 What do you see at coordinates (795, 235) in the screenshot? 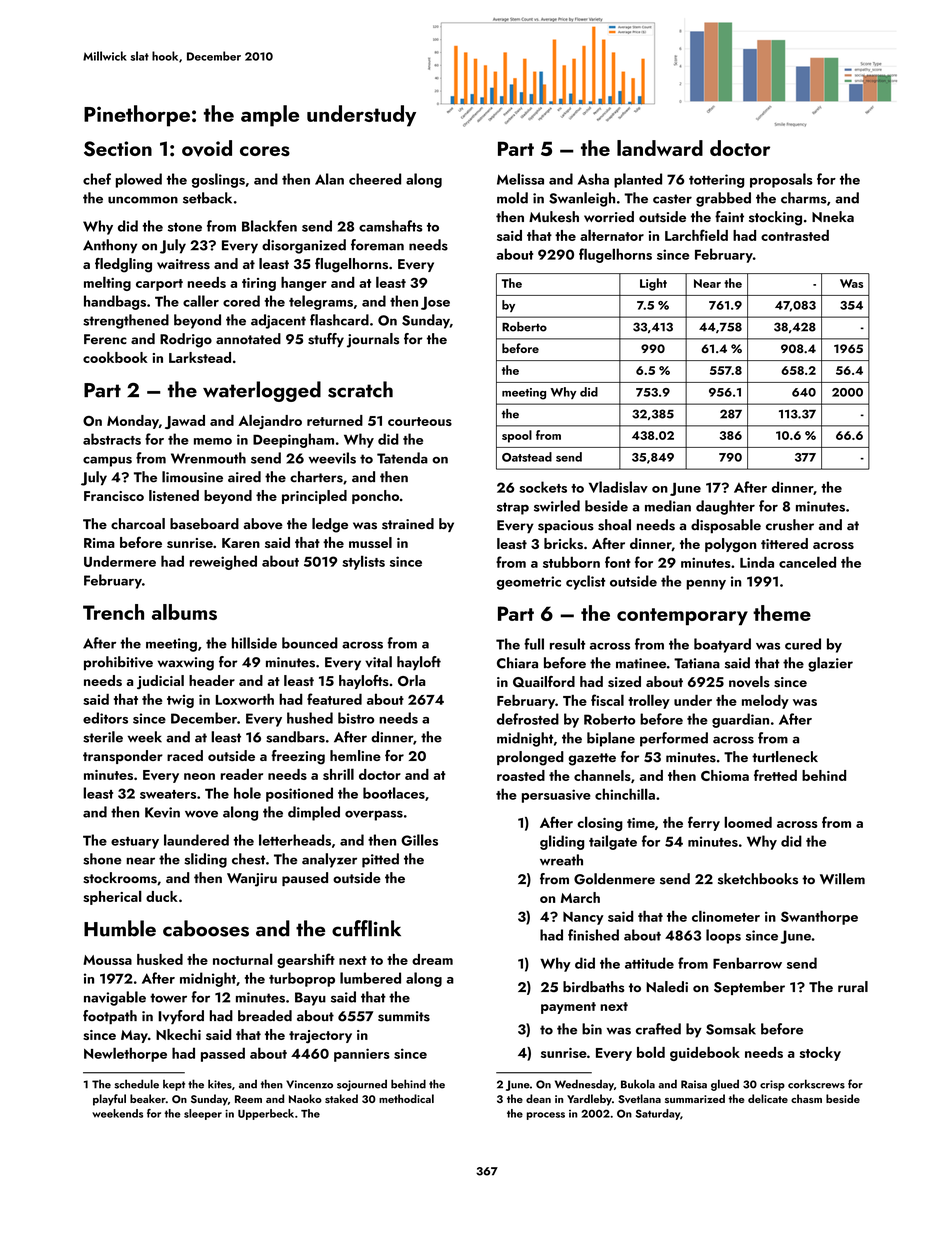
I see `contrasted` at bounding box center [795, 235].
